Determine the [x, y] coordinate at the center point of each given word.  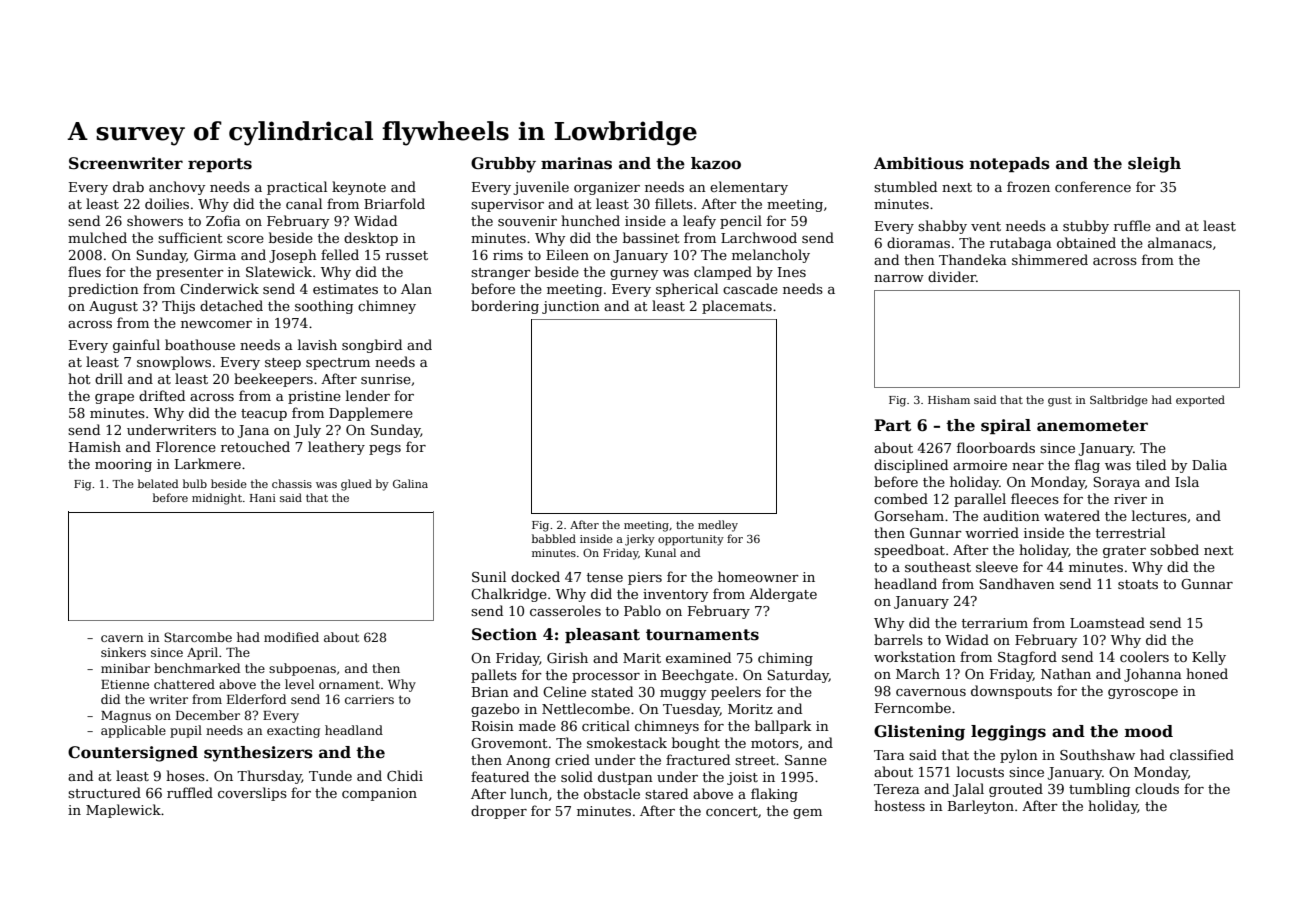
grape [114, 399]
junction [571, 307]
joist [742, 778]
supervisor [507, 205]
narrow [899, 278]
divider [952, 276]
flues [84, 271]
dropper [499, 812]
